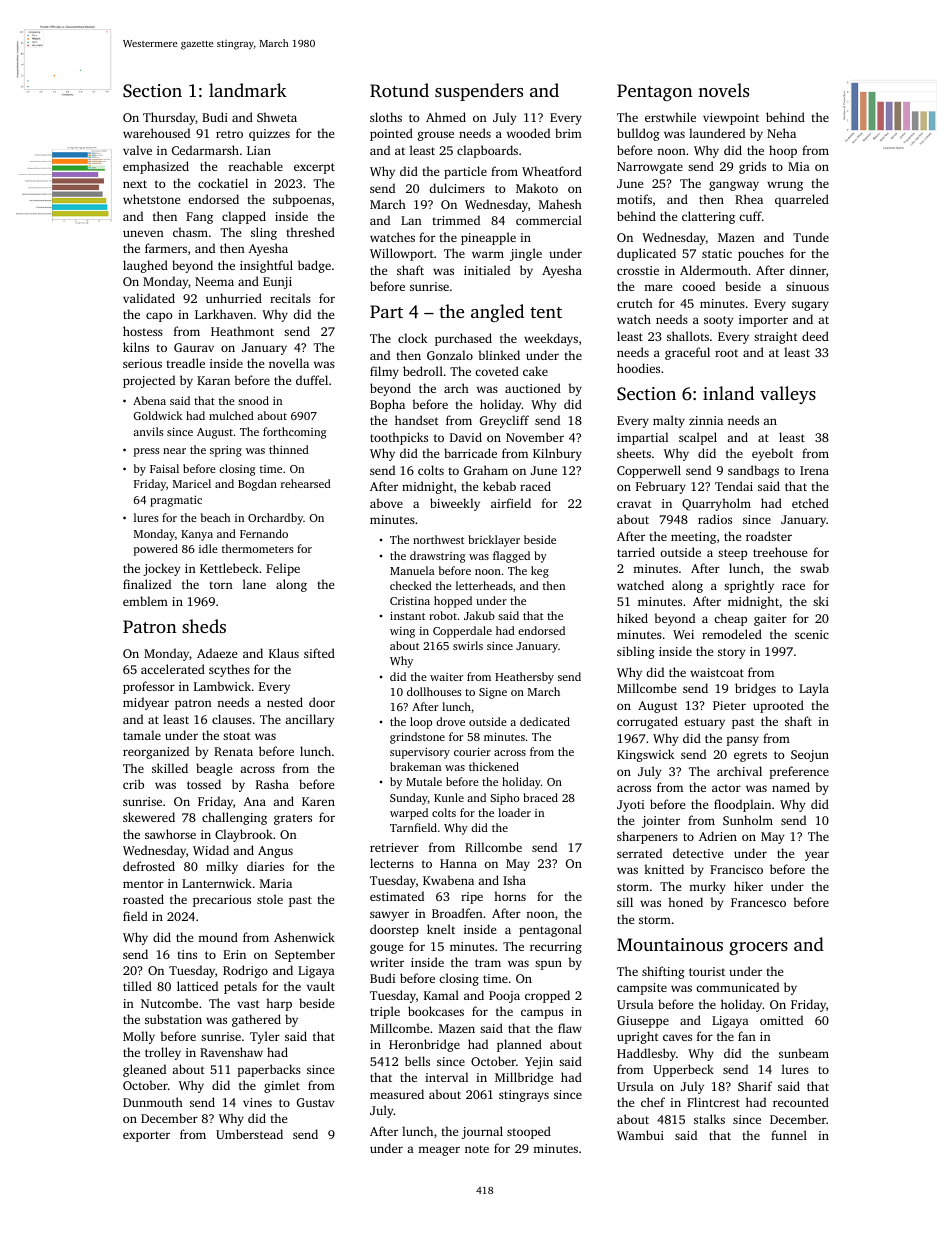  What do you see at coordinates (750, 216) in the screenshot?
I see `cuff` at bounding box center [750, 216].
